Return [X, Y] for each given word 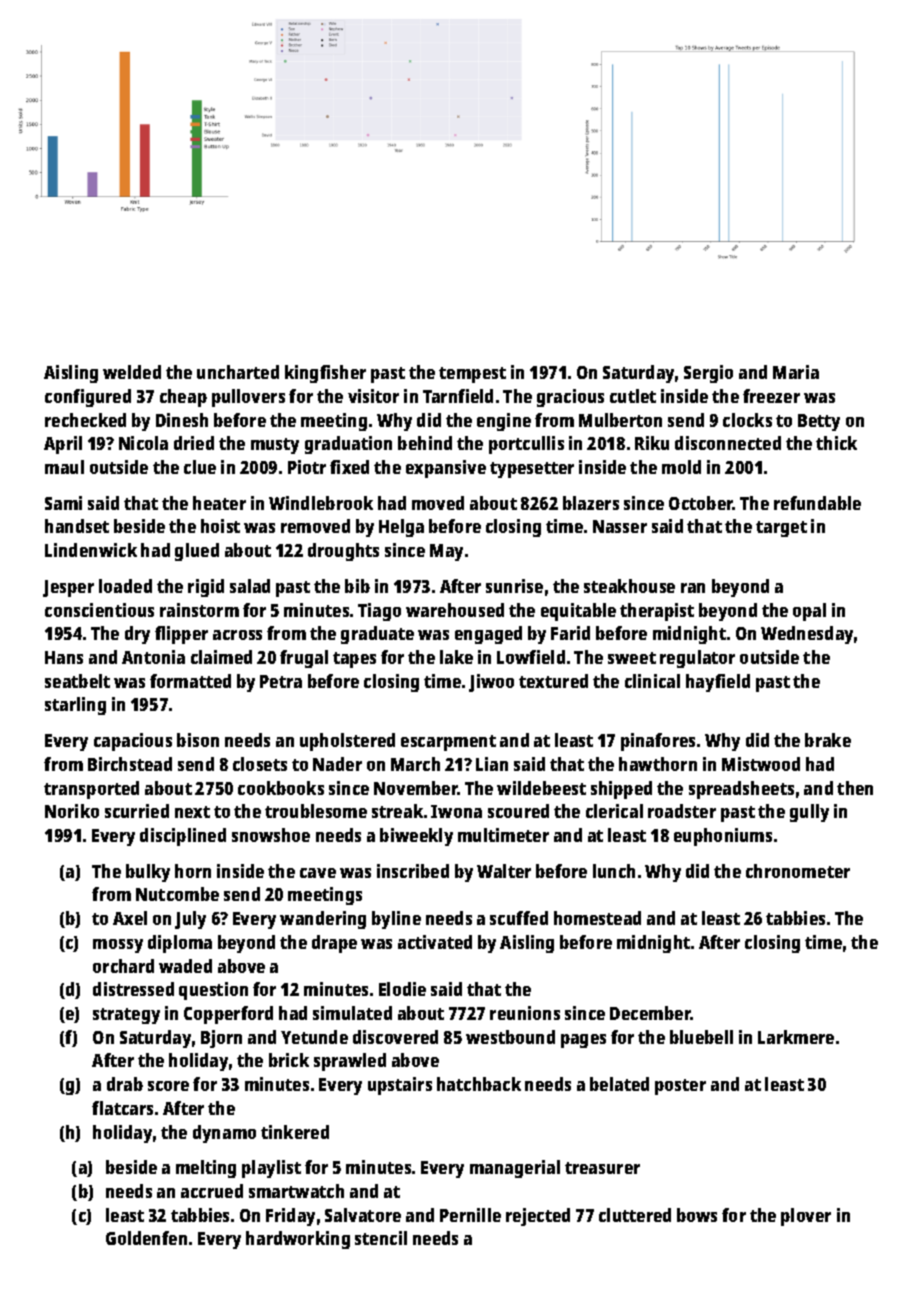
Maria [796, 372]
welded [132, 372]
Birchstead [130, 764]
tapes [354, 660]
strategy [126, 1016]
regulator [697, 659]
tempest [472, 375]
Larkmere [796, 1037]
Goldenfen [146, 1238]
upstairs [400, 1086]
